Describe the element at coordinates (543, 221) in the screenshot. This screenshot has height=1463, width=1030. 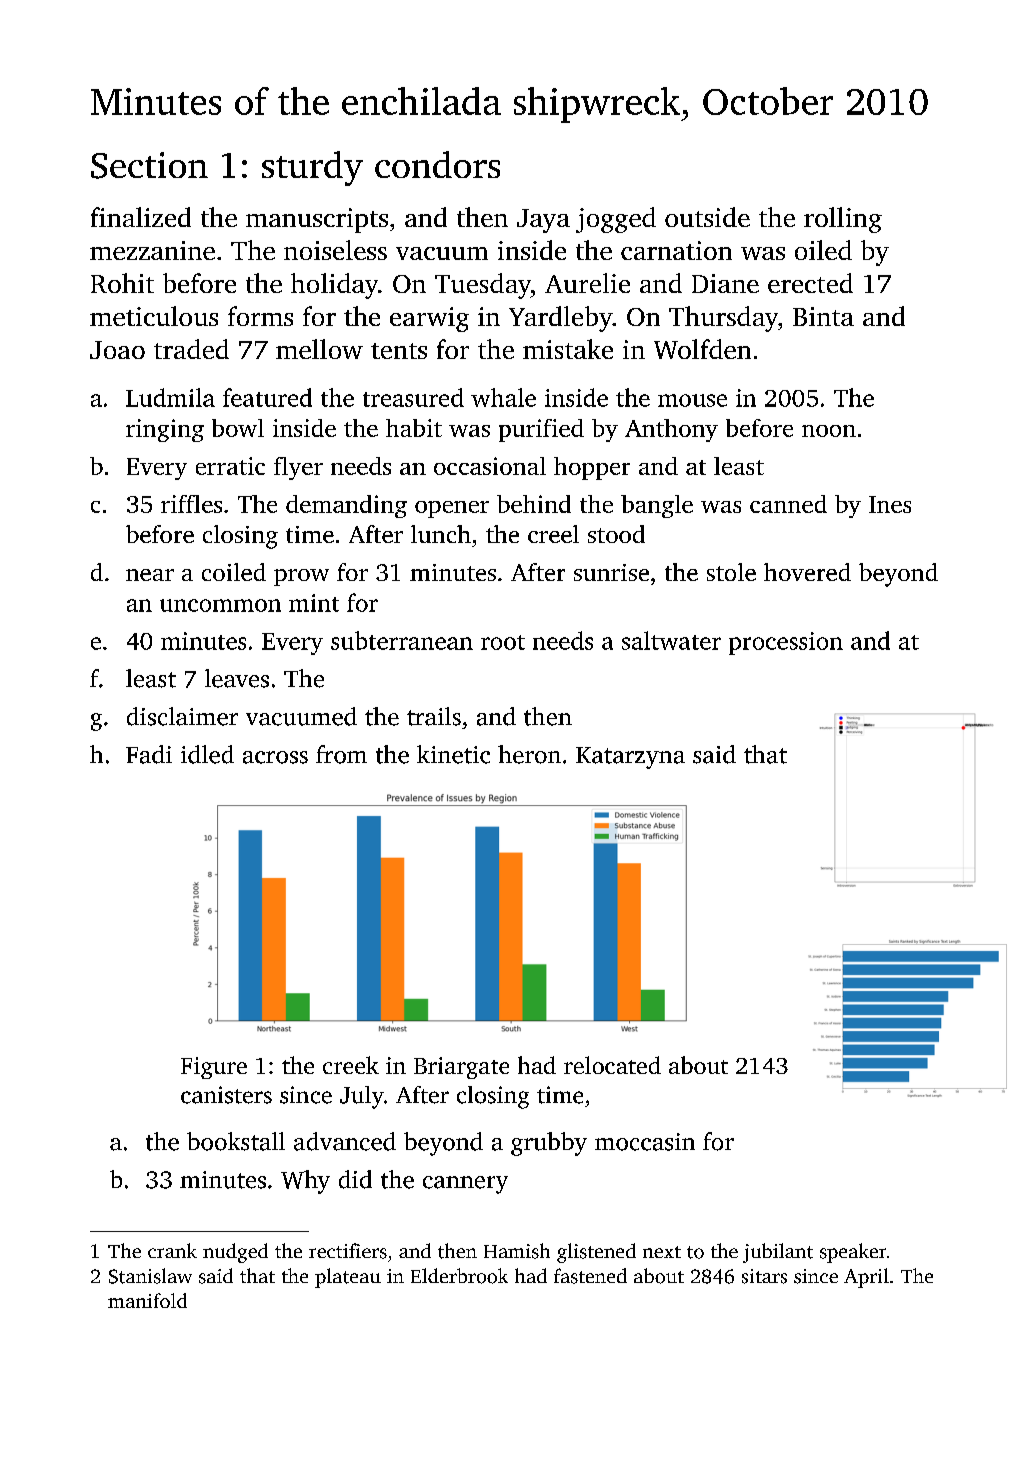
I see `Jaya` at that location.
